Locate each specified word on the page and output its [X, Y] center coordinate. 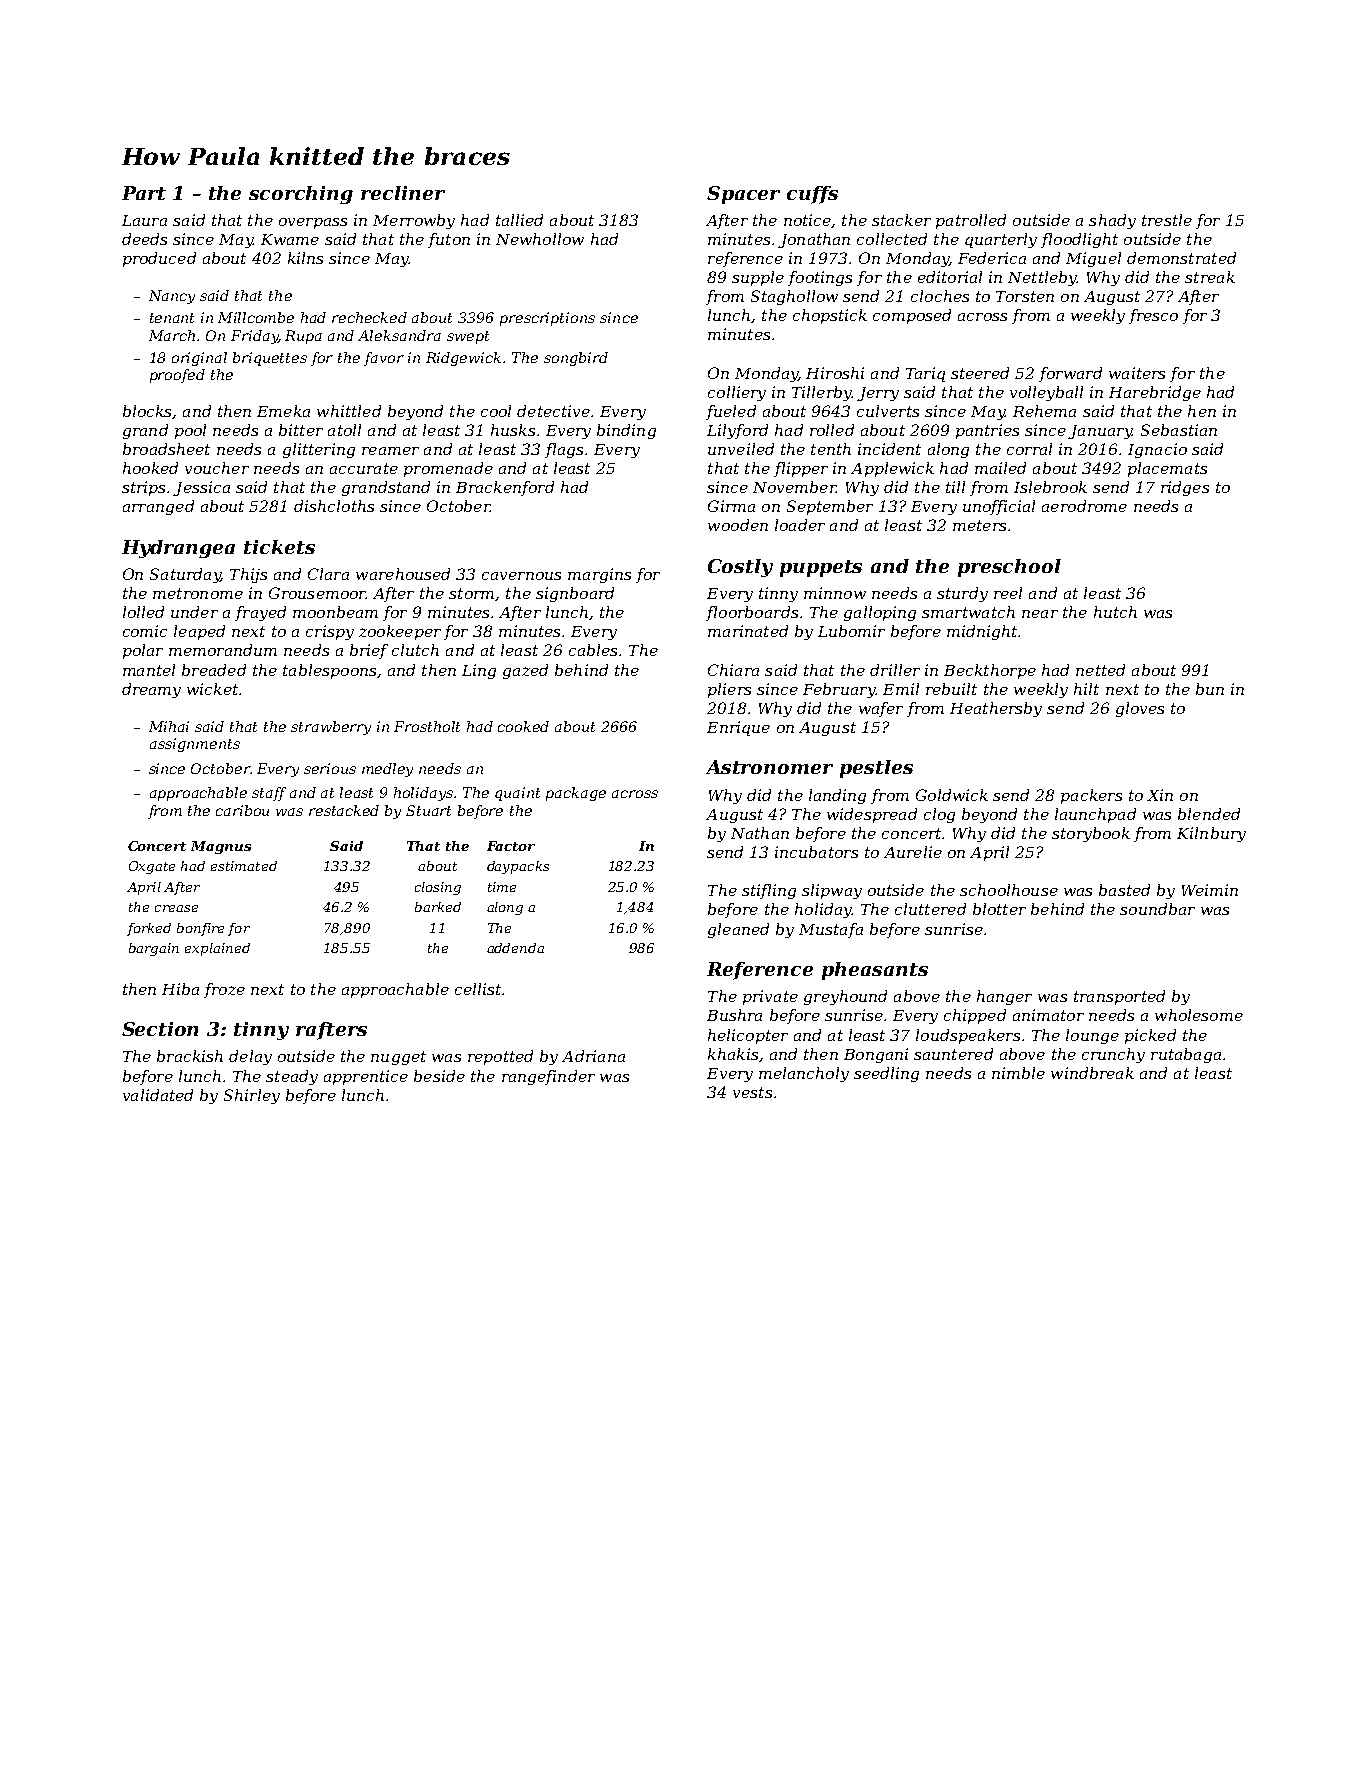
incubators [816, 852]
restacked [344, 810]
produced [159, 259]
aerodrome [1084, 506]
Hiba [180, 989]
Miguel [1093, 259]
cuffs [812, 195]
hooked [150, 468]
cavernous [521, 576]
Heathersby [996, 709]
